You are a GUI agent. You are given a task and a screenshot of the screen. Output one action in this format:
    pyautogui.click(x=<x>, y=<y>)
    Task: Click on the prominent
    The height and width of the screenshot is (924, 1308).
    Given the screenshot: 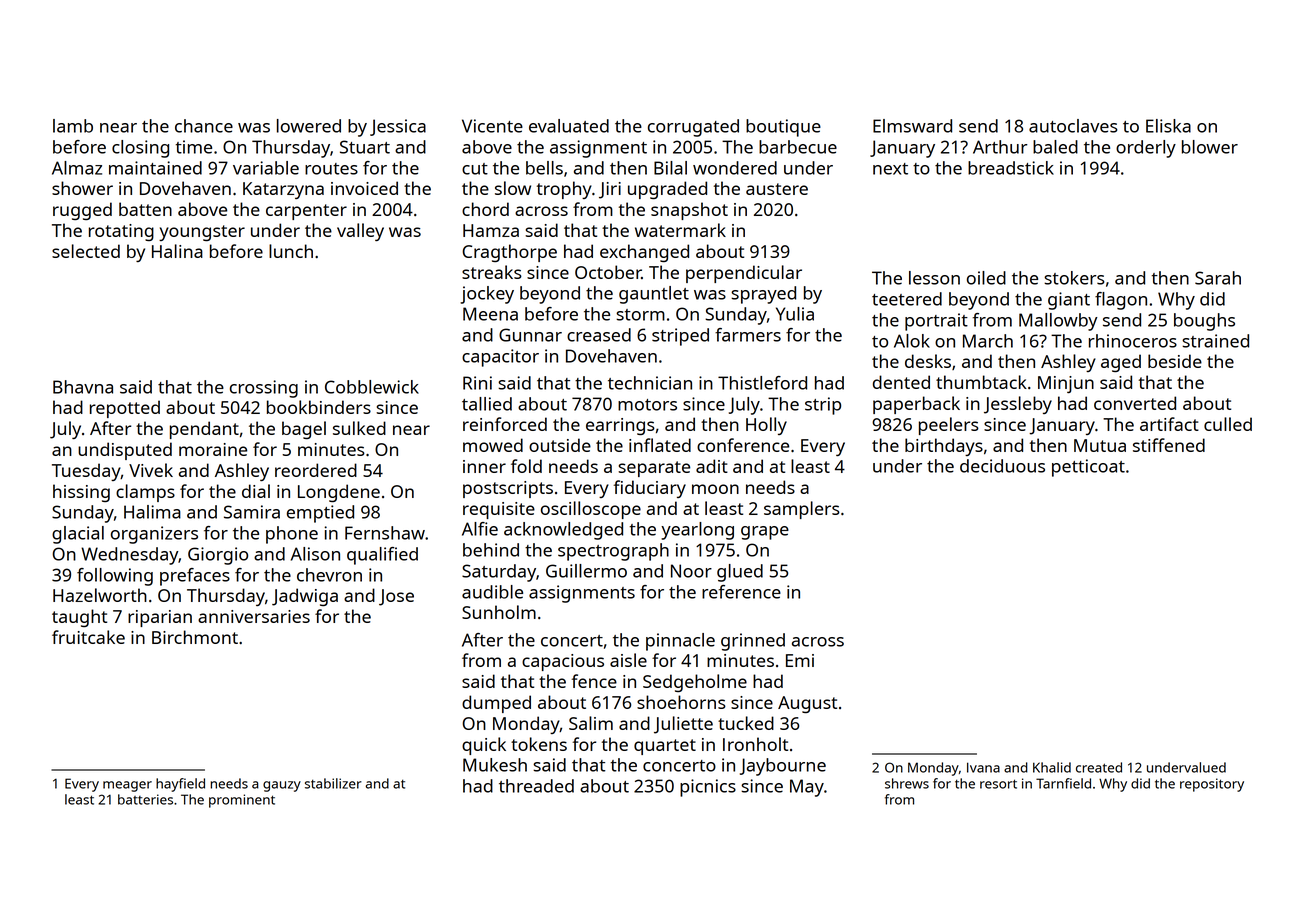 What is the action you would take?
    pyautogui.click(x=242, y=801)
